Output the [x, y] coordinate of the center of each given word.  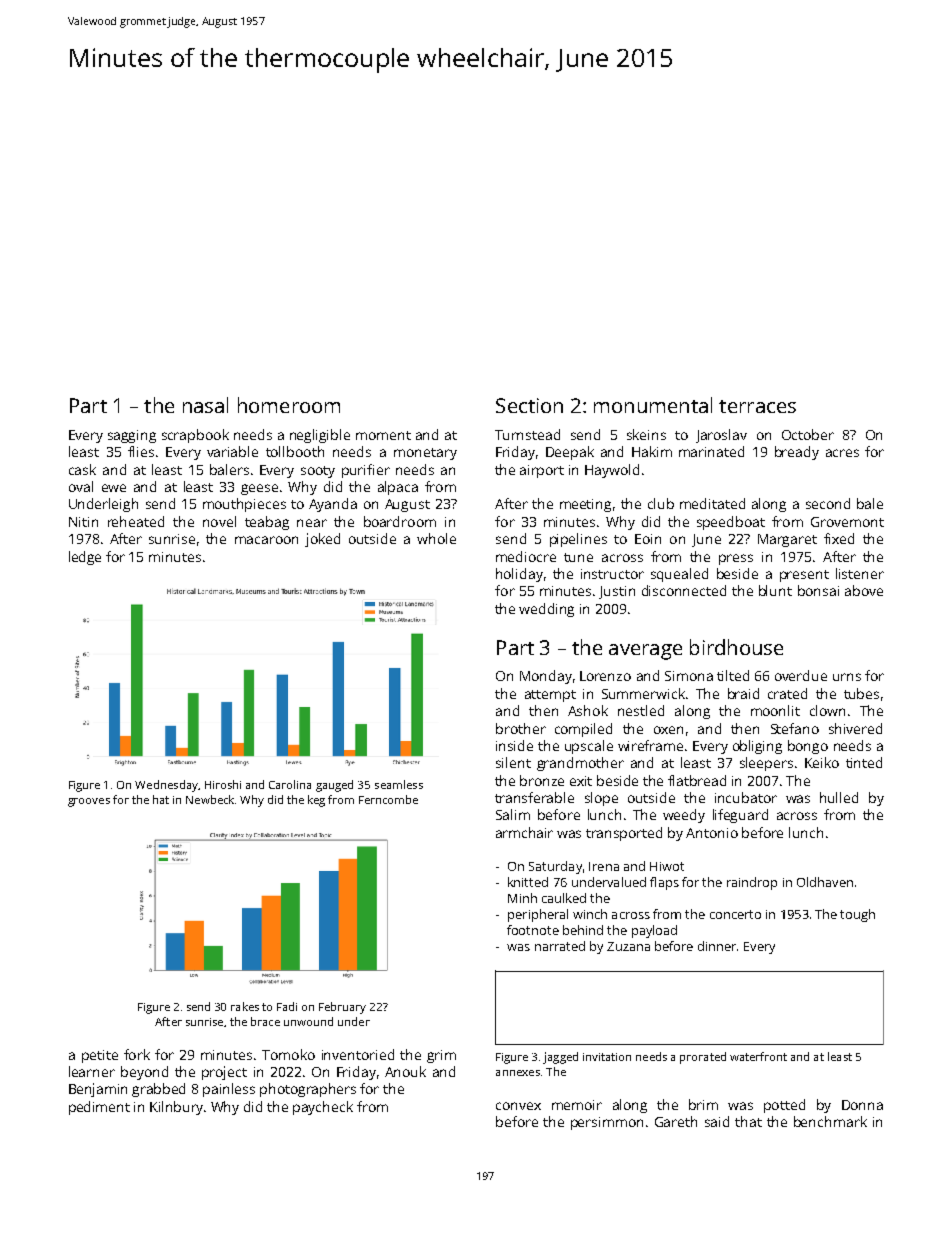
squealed [679, 575]
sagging [132, 436]
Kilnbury [177, 1108]
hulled [839, 797]
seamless [399, 784]
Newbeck [210, 799]
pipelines [578, 540]
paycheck [323, 1108]
